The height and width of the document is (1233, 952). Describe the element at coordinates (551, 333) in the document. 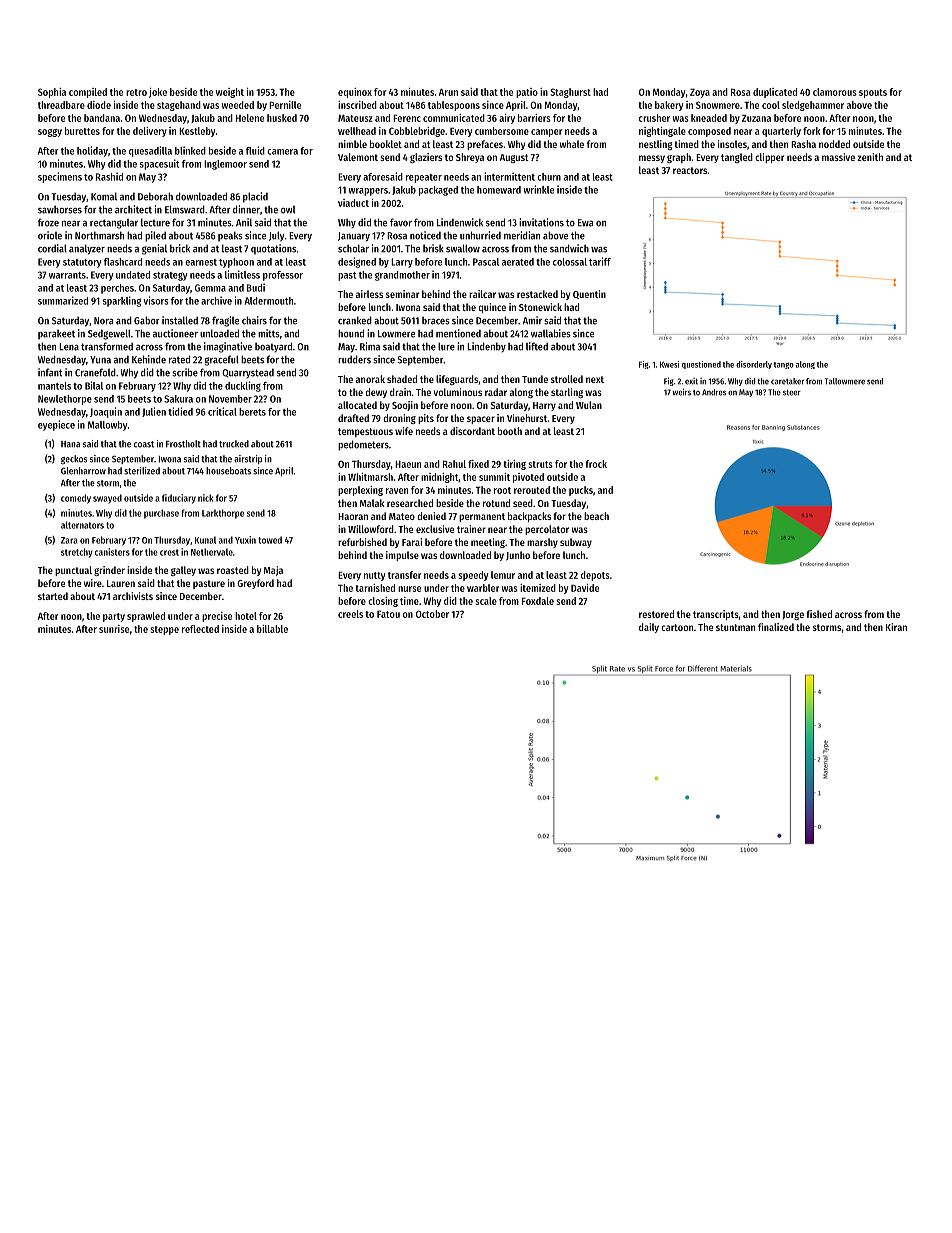

I see `wallabies` at that location.
